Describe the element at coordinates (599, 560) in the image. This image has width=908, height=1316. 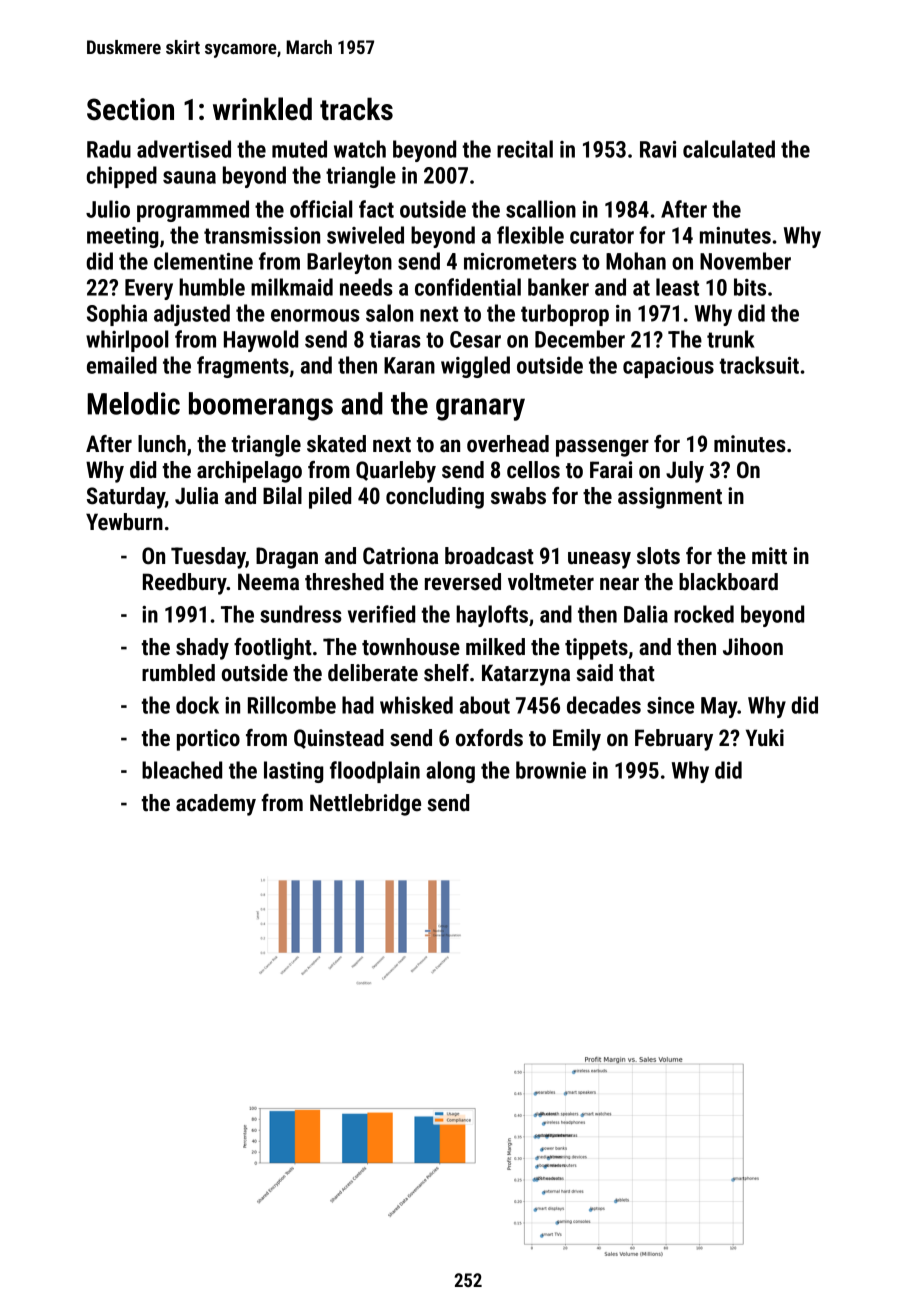
I see `uneasy` at that location.
